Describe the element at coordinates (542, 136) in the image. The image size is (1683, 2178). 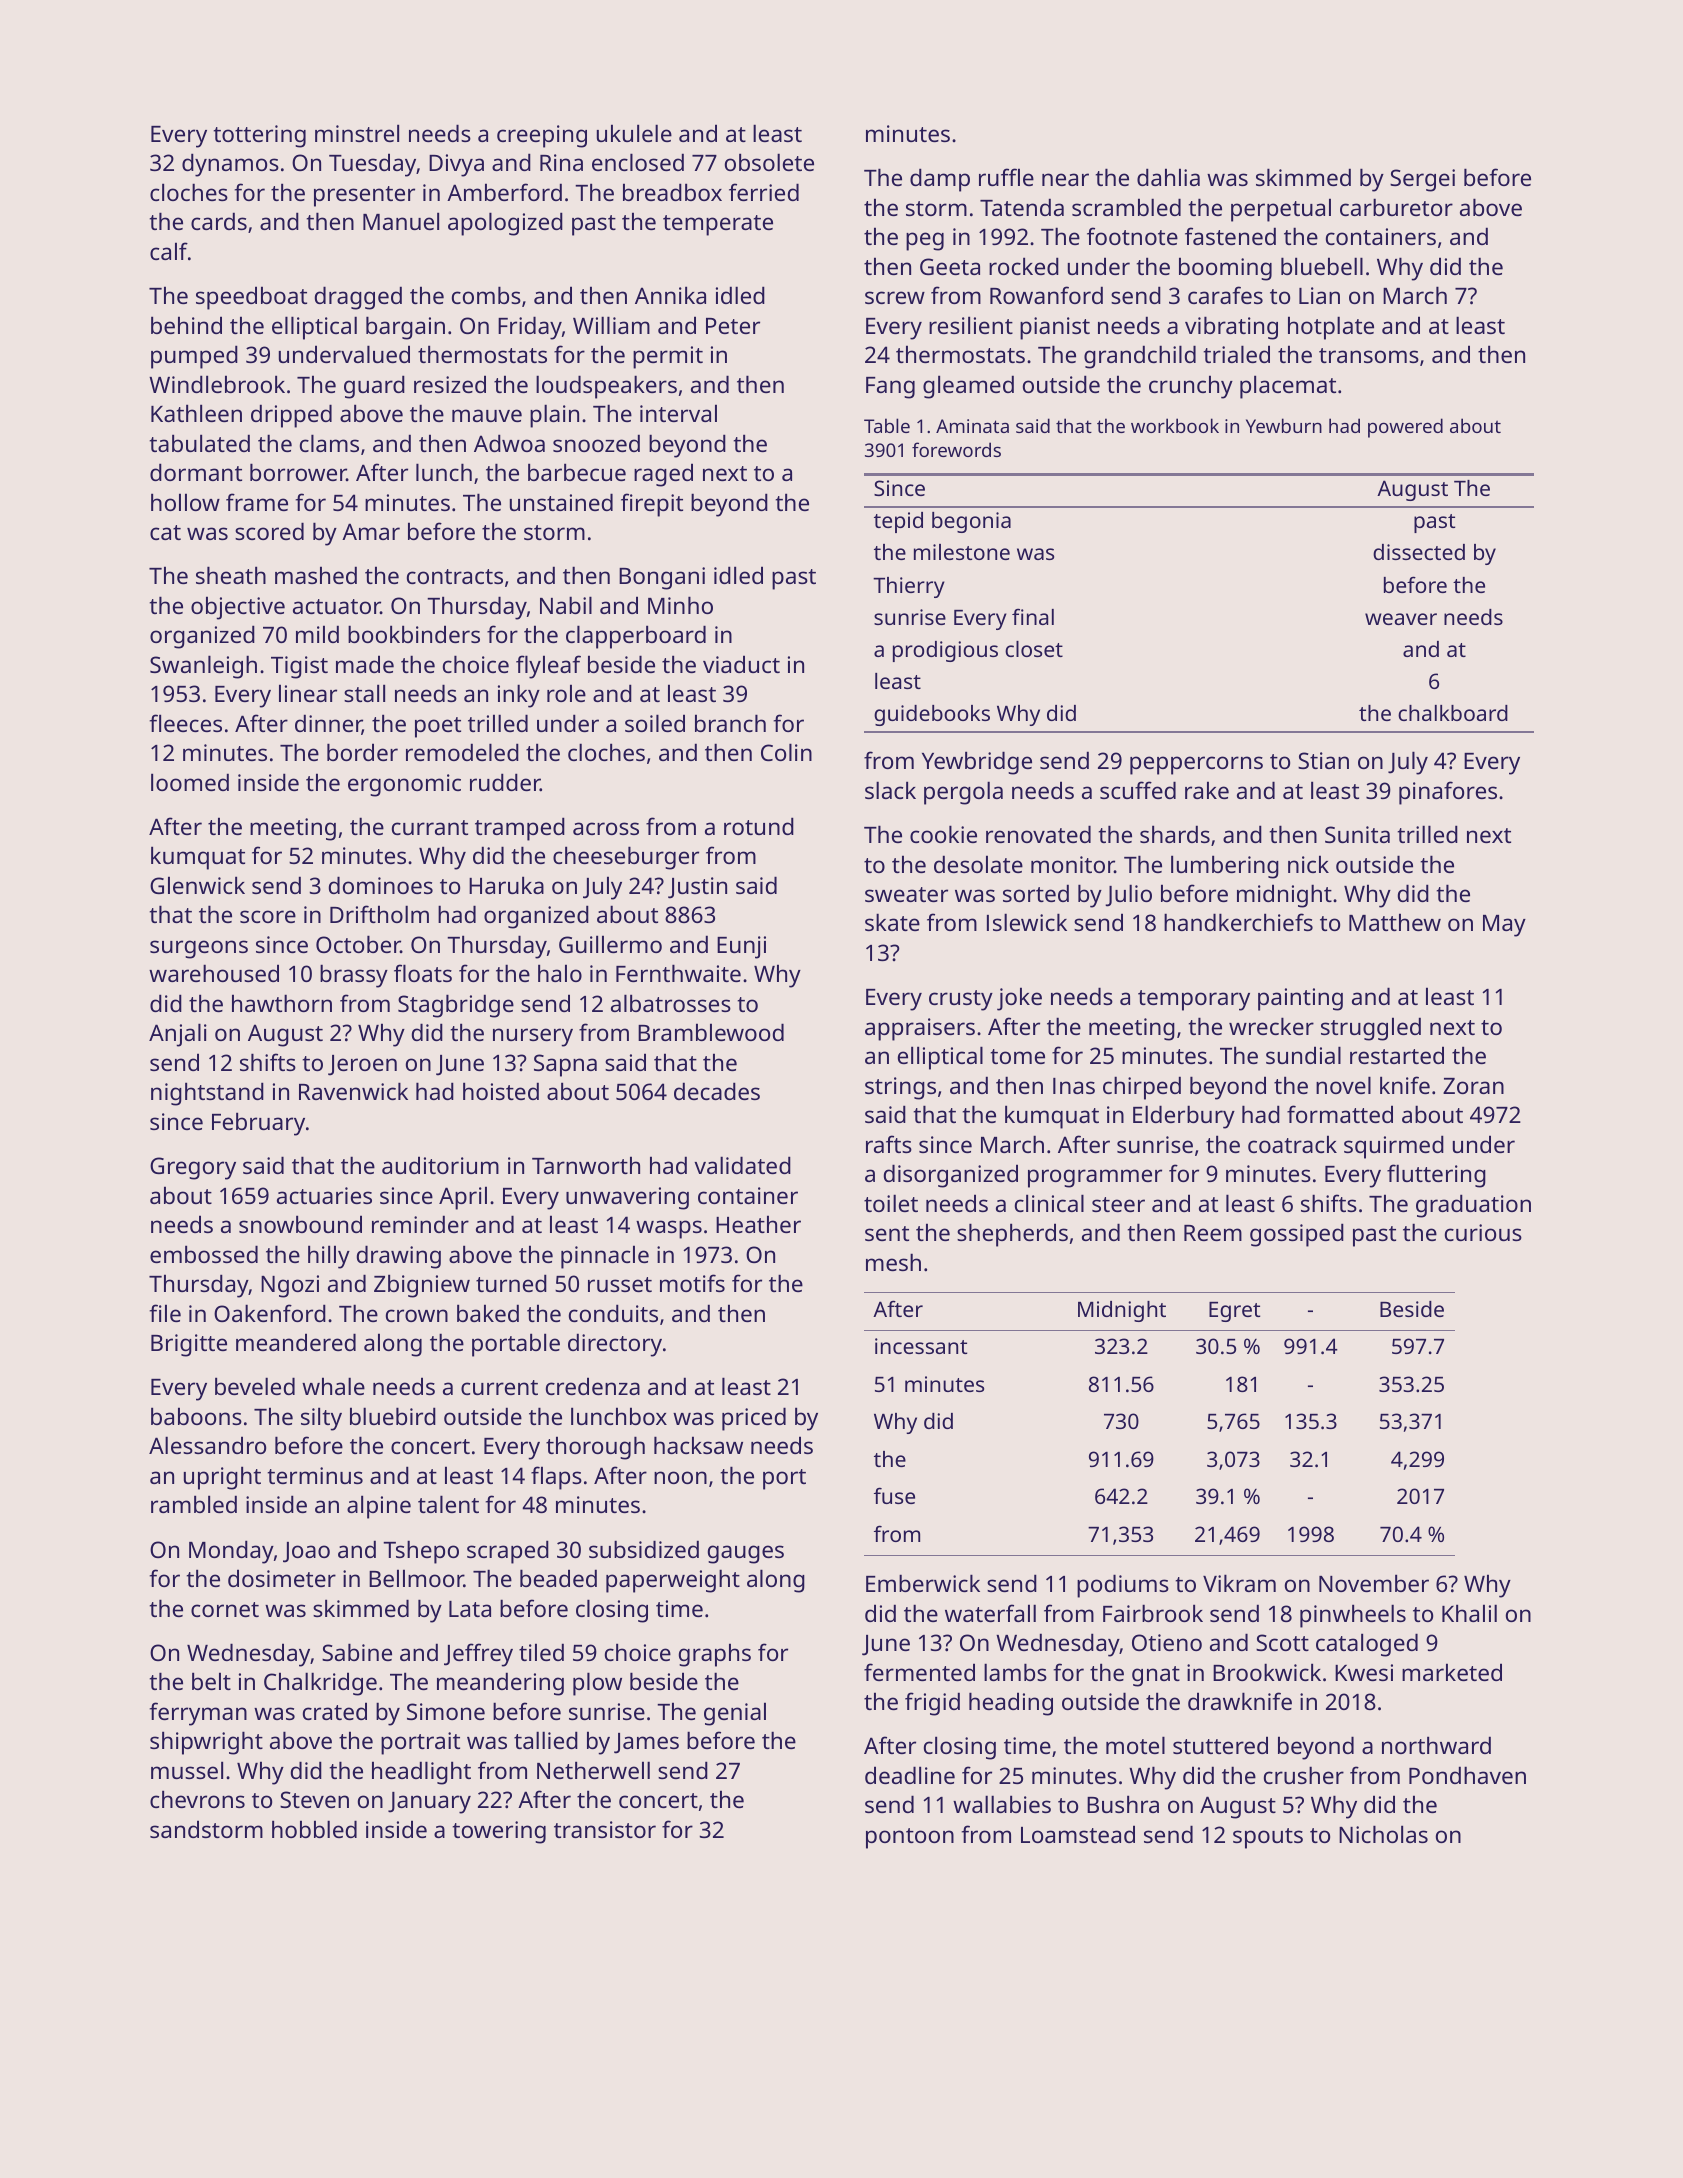
I see `creeping` at that location.
